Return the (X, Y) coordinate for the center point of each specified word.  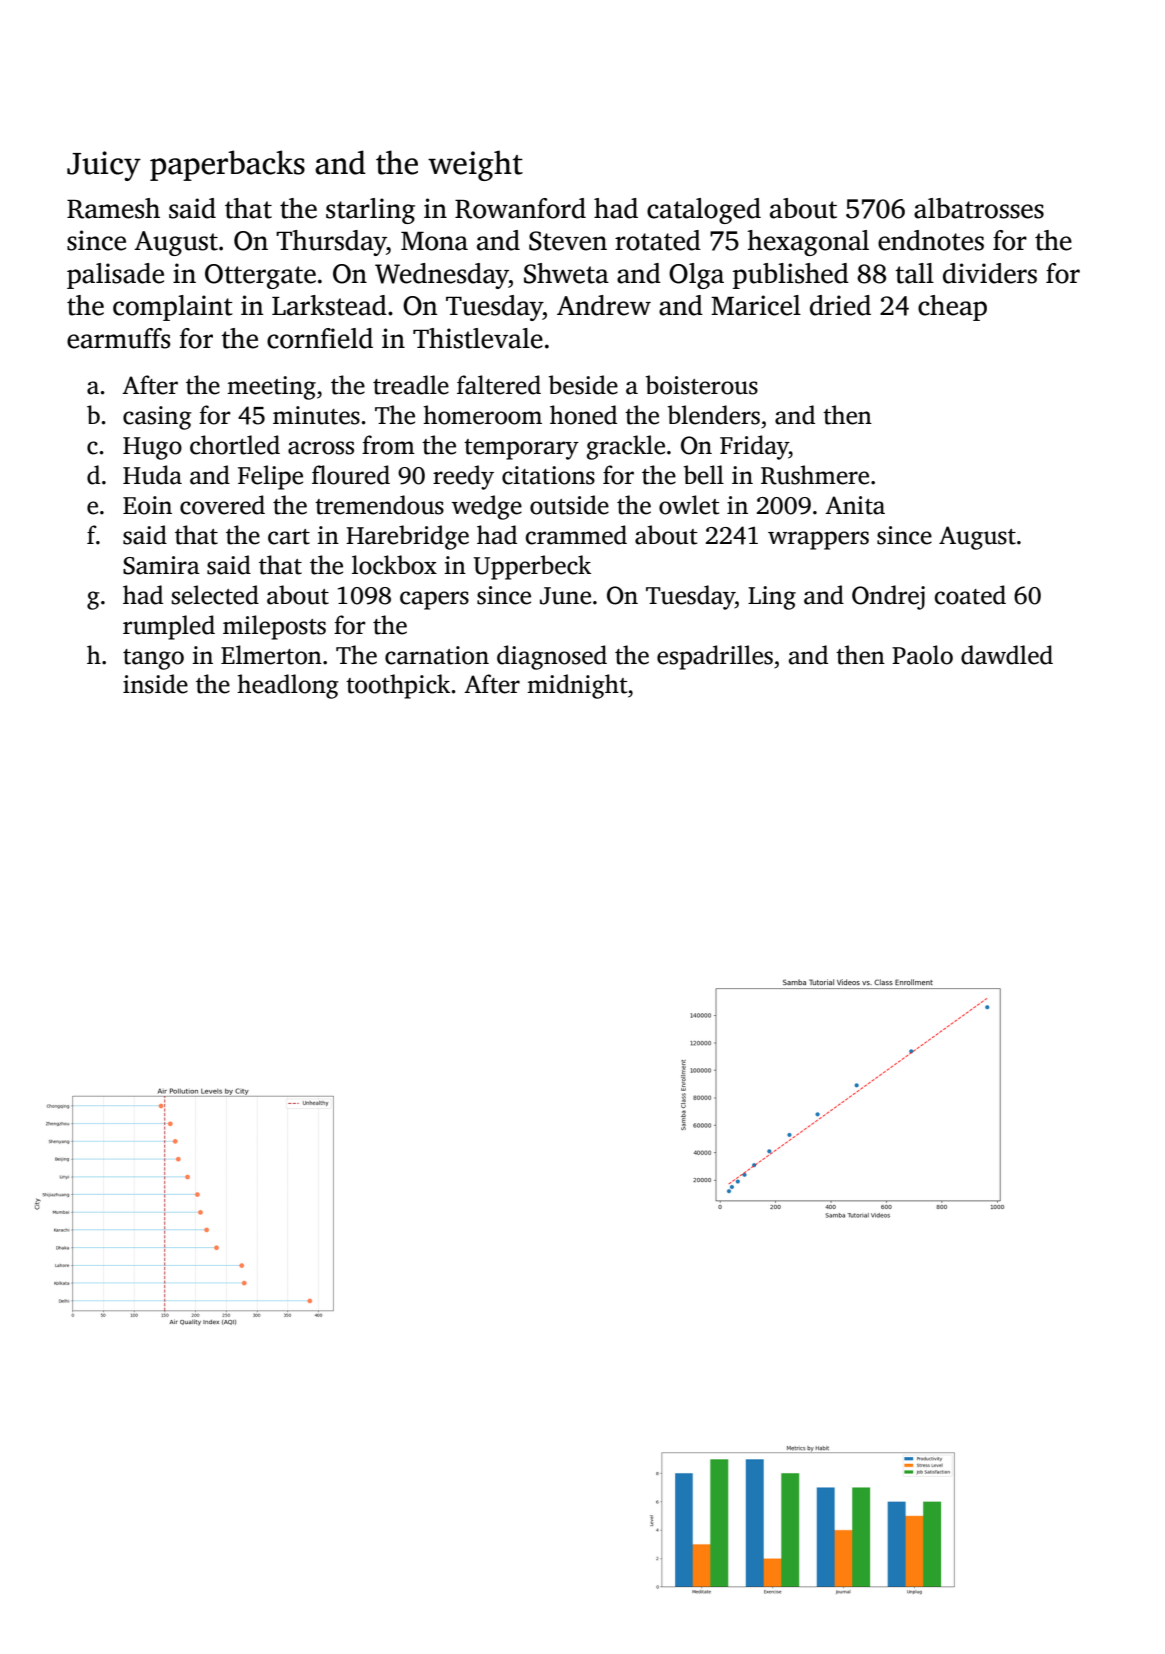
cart (289, 537)
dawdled (1007, 655)
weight (475, 165)
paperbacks (227, 165)
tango (153, 659)
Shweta (566, 273)
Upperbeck (532, 567)
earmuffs (118, 338)
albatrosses (979, 208)
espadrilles (715, 657)
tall (914, 273)
